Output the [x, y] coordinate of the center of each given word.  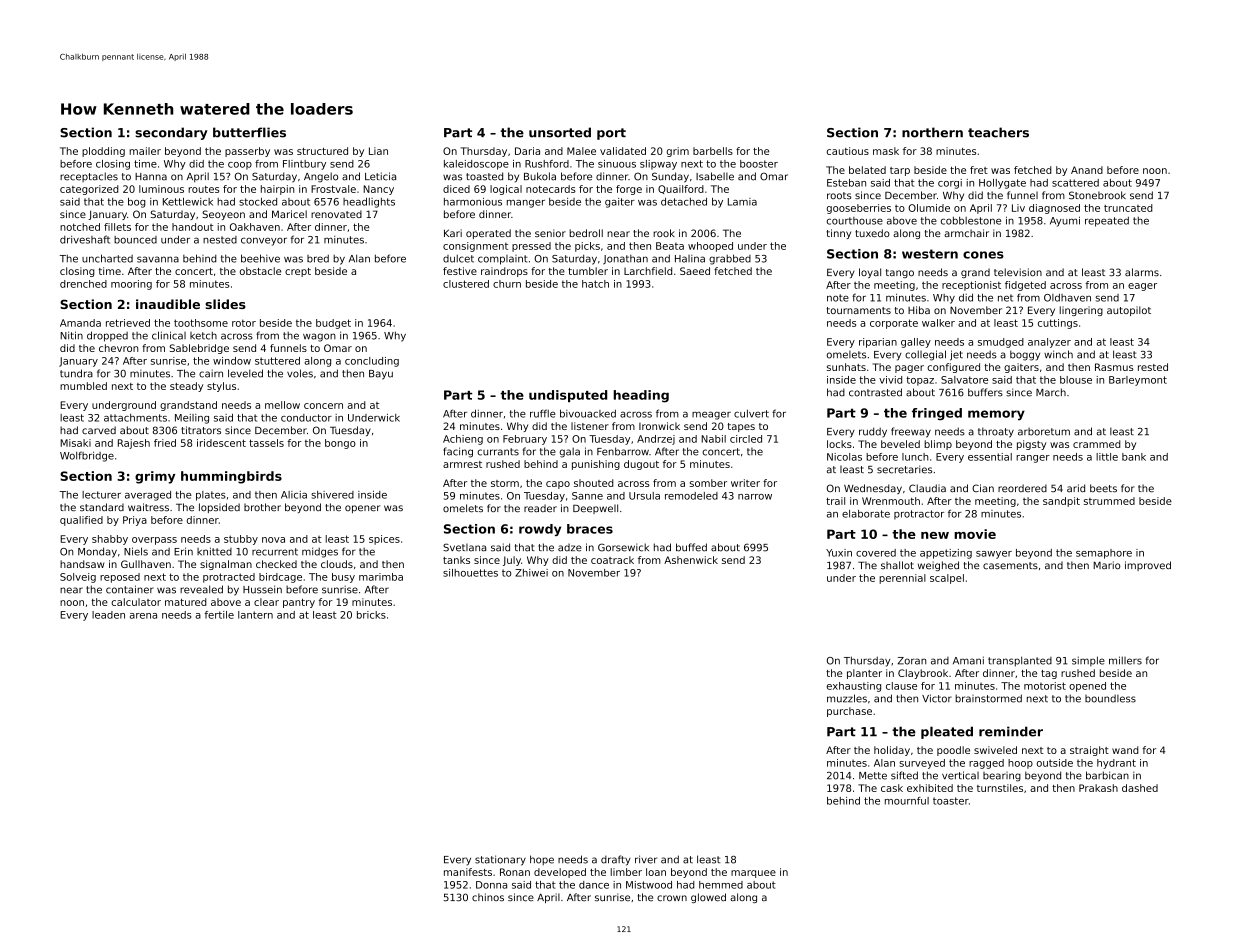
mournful [907, 801]
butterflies [249, 132]
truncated [1128, 208]
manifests [468, 872]
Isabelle [715, 176]
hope [542, 860]
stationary [500, 860]
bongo [340, 444]
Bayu [381, 375]
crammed [1097, 444]
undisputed [568, 396]
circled [746, 439]
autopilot [1129, 311]
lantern [255, 615]
